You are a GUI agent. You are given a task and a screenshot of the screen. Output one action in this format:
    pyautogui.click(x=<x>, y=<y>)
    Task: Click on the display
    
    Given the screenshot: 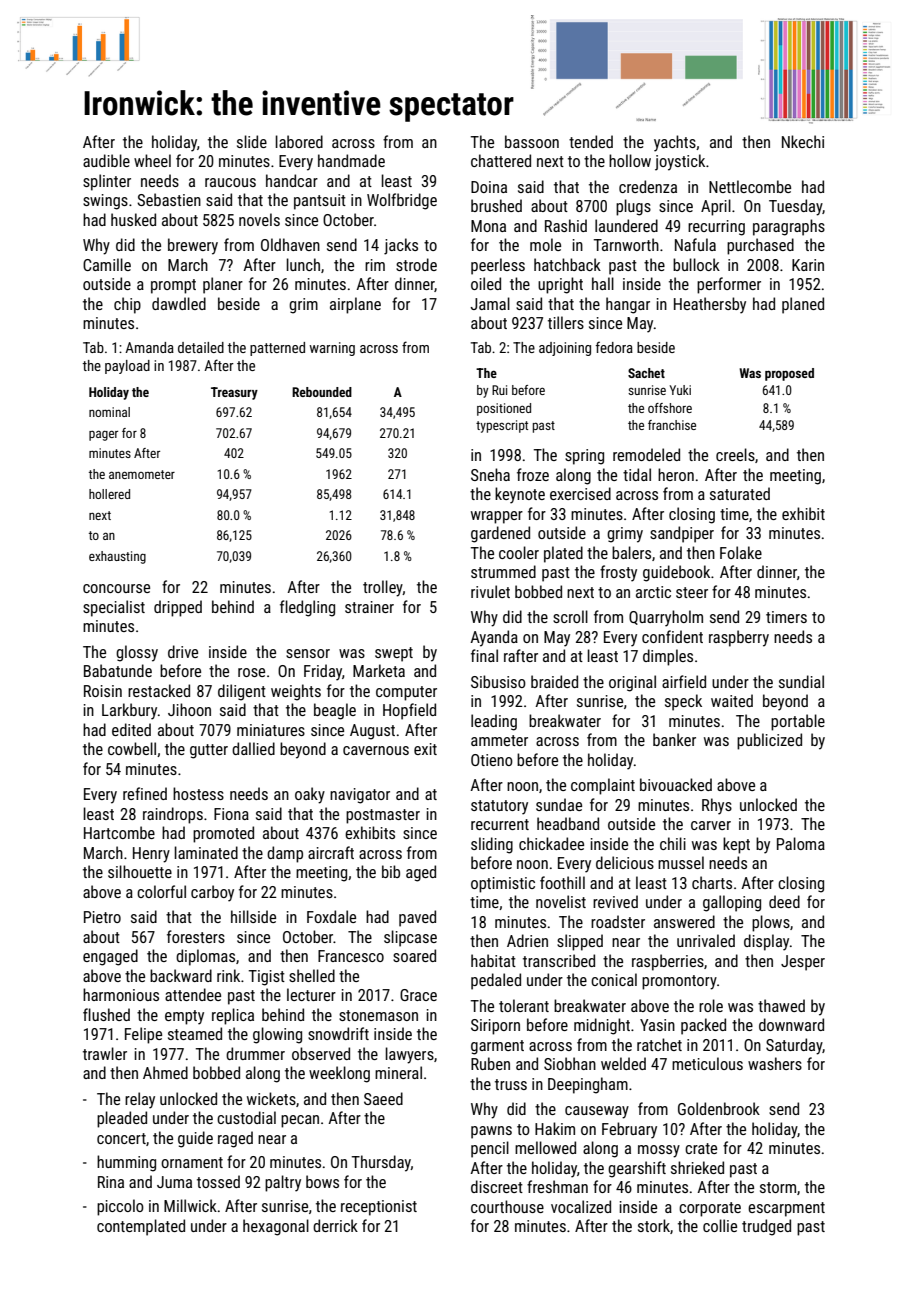 What is the action you would take?
    pyautogui.click(x=766, y=942)
